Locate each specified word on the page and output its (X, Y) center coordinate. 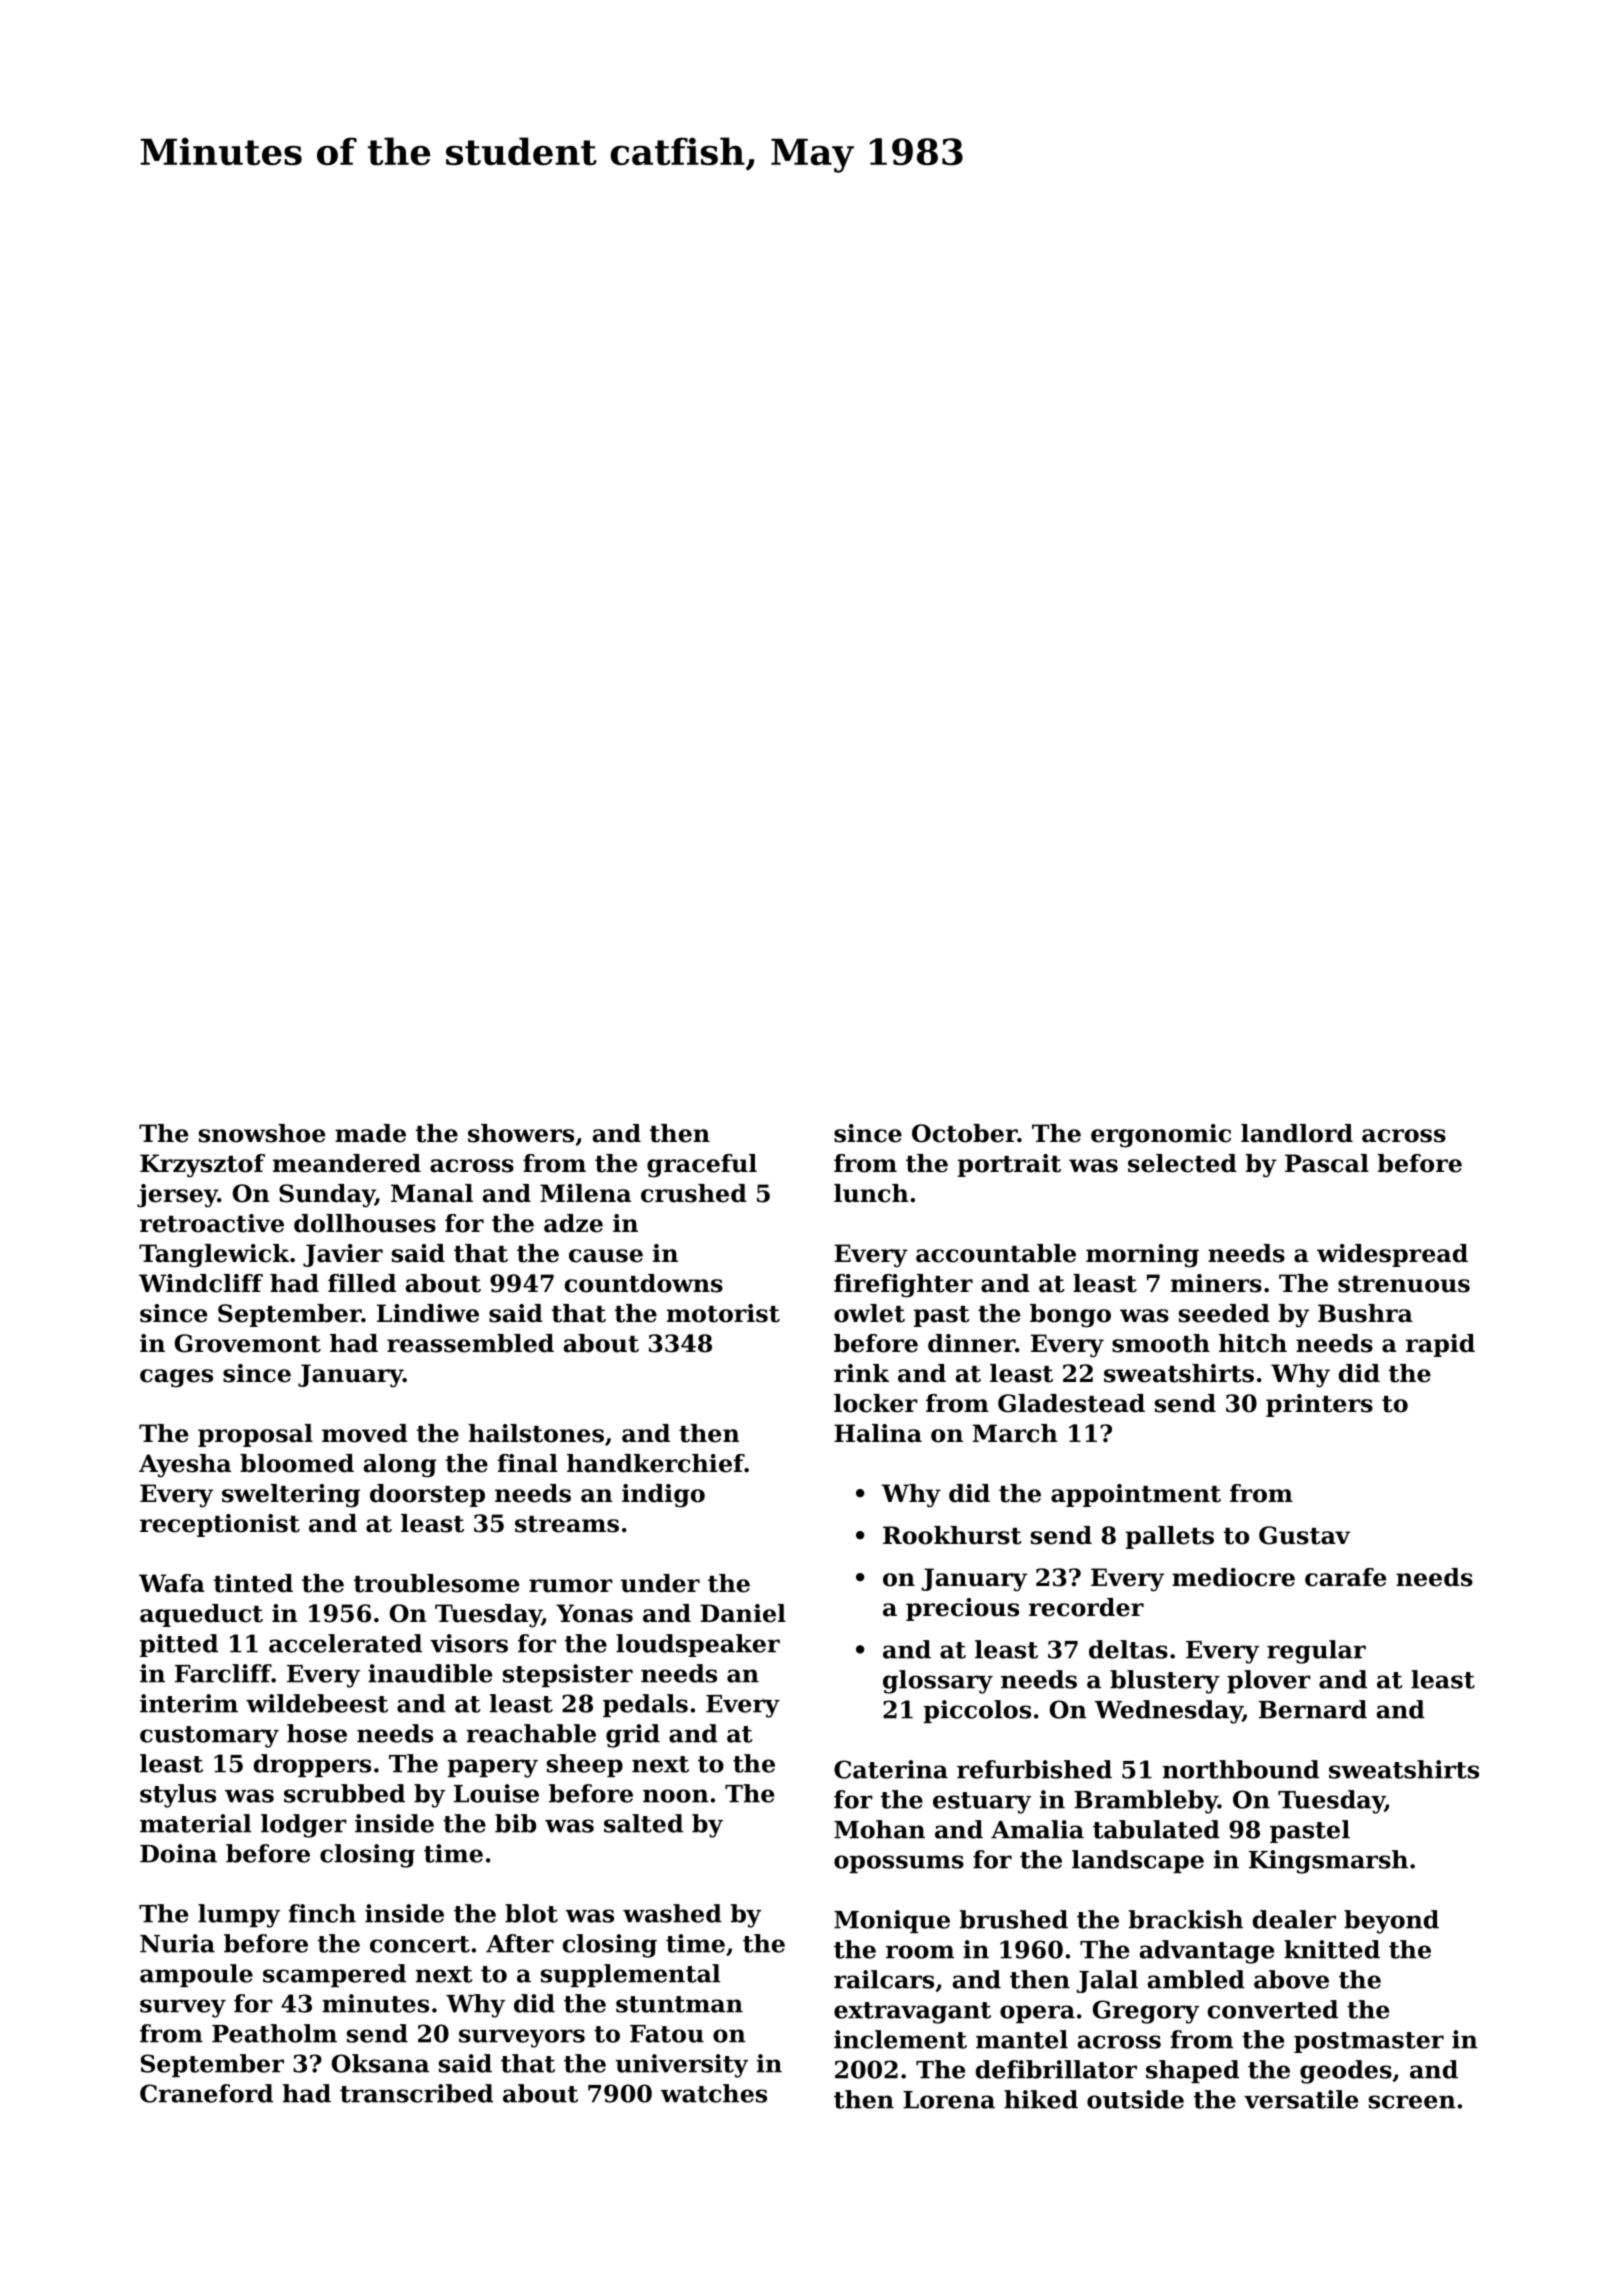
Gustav (1304, 1535)
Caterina (891, 1769)
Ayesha (185, 1466)
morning (1142, 1256)
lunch (871, 1193)
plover (1269, 1681)
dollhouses (365, 1223)
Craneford (206, 2093)
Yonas (594, 1613)
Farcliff (223, 1673)
